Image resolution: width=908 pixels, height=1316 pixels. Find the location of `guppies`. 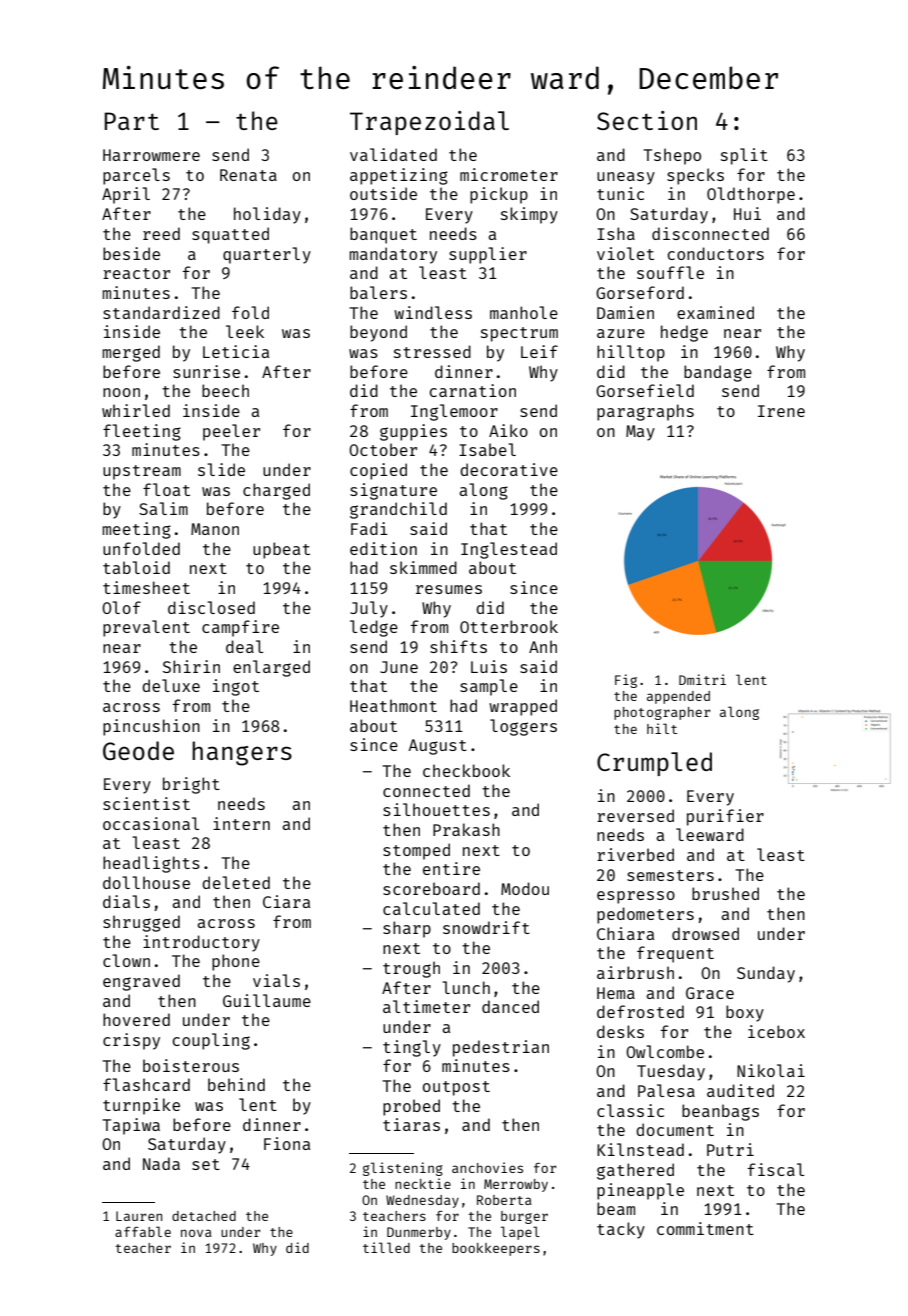

guppies is located at coordinates (413, 432).
